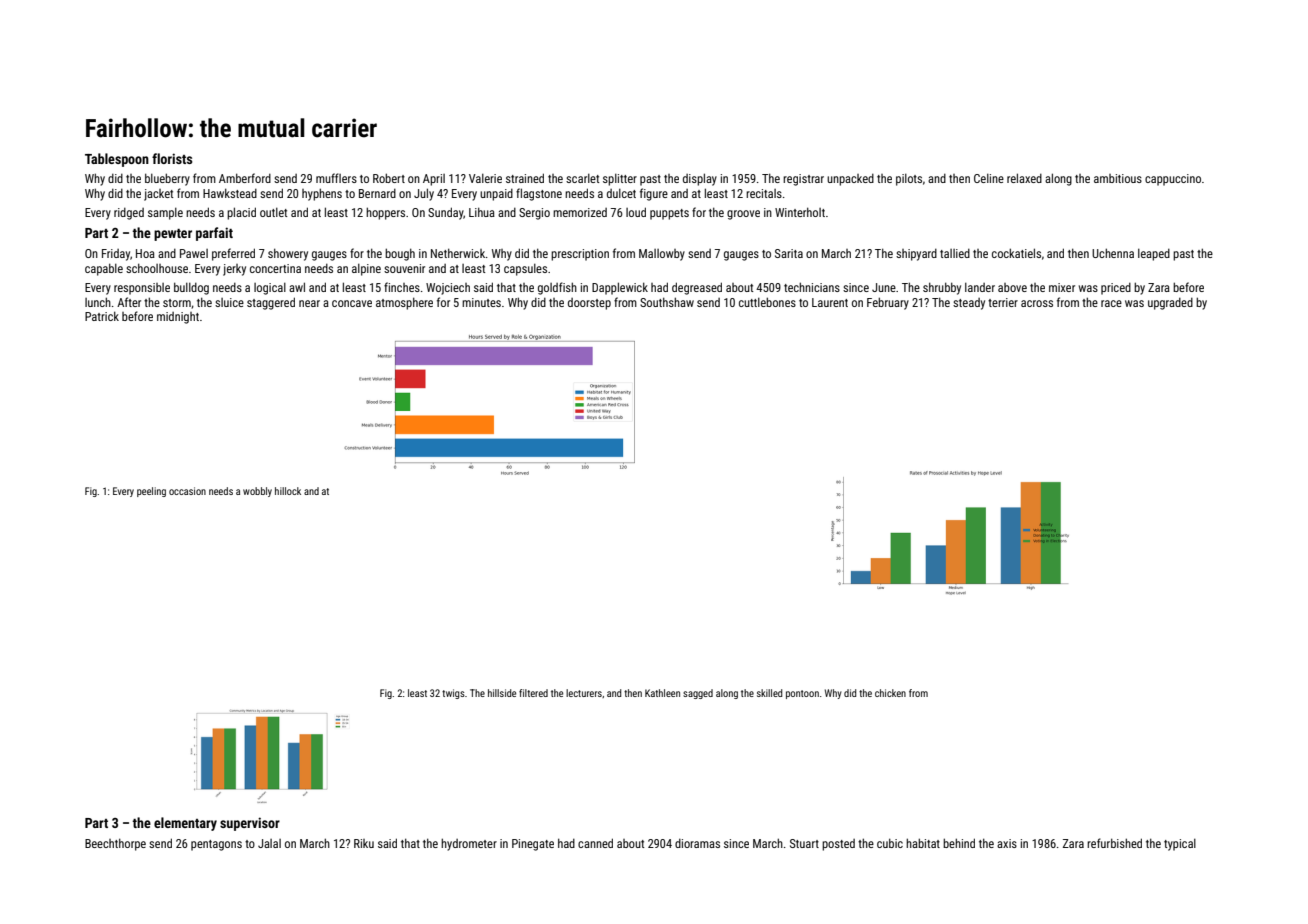 The height and width of the document is (924, 1308). What do you see at coordinates (969, 304) in the document?
I see `steady` at bounding box center [969, 304].
